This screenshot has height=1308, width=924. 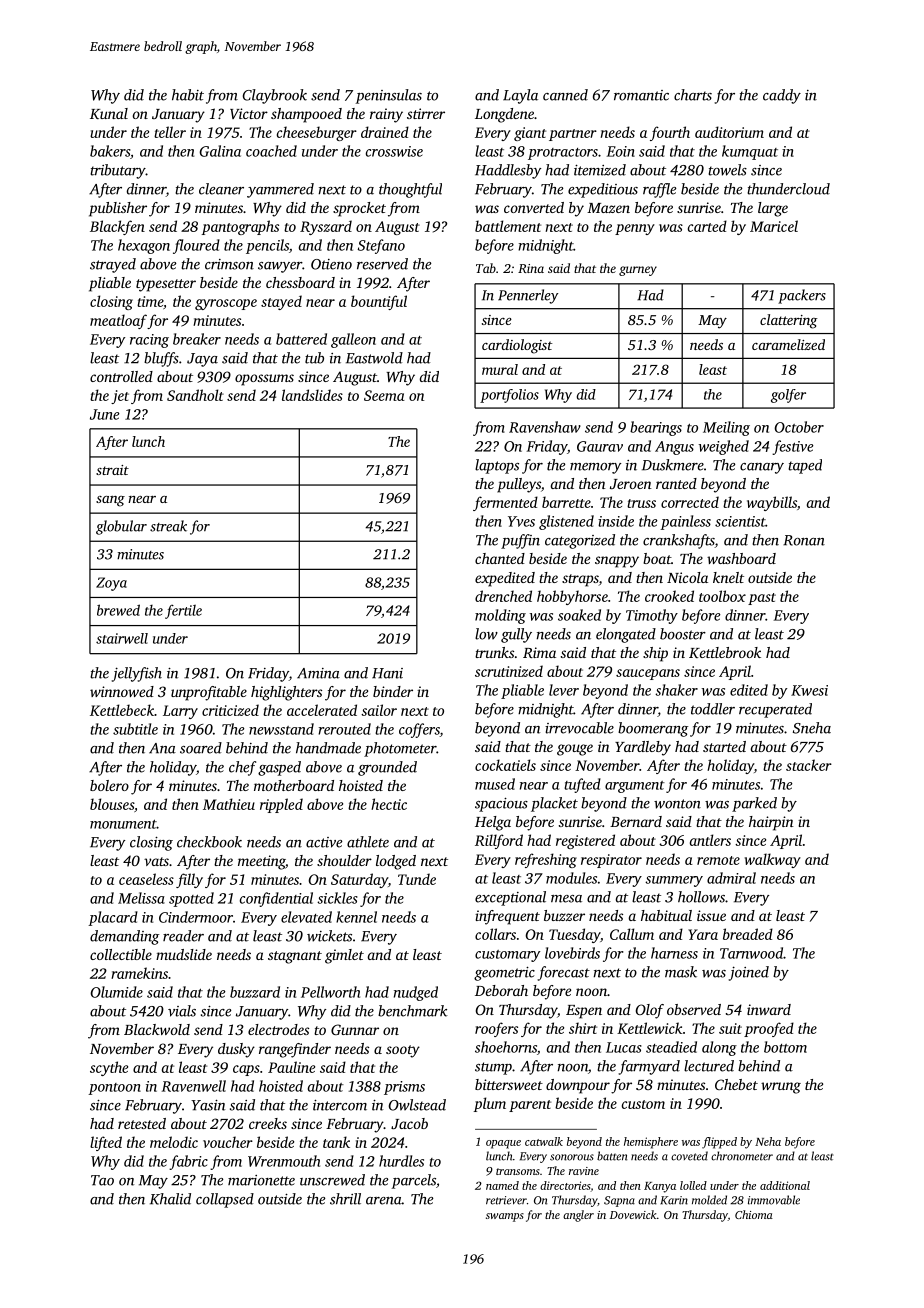 What do you see at coordinates (229, 264) in the screenshot?
I see `crimson` at bounding box center [229, 264].
